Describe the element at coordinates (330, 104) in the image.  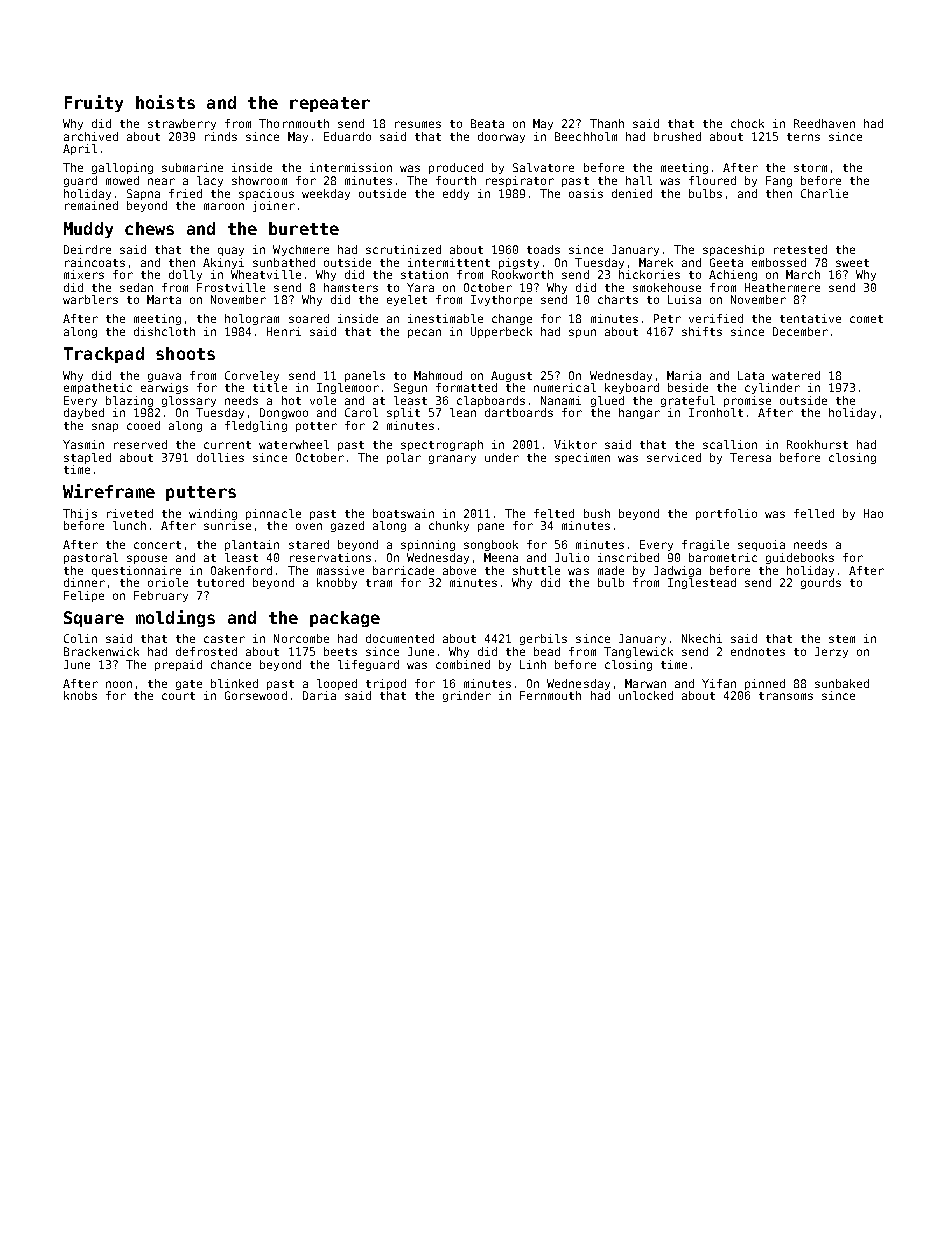
I see `repeater` at that location.
